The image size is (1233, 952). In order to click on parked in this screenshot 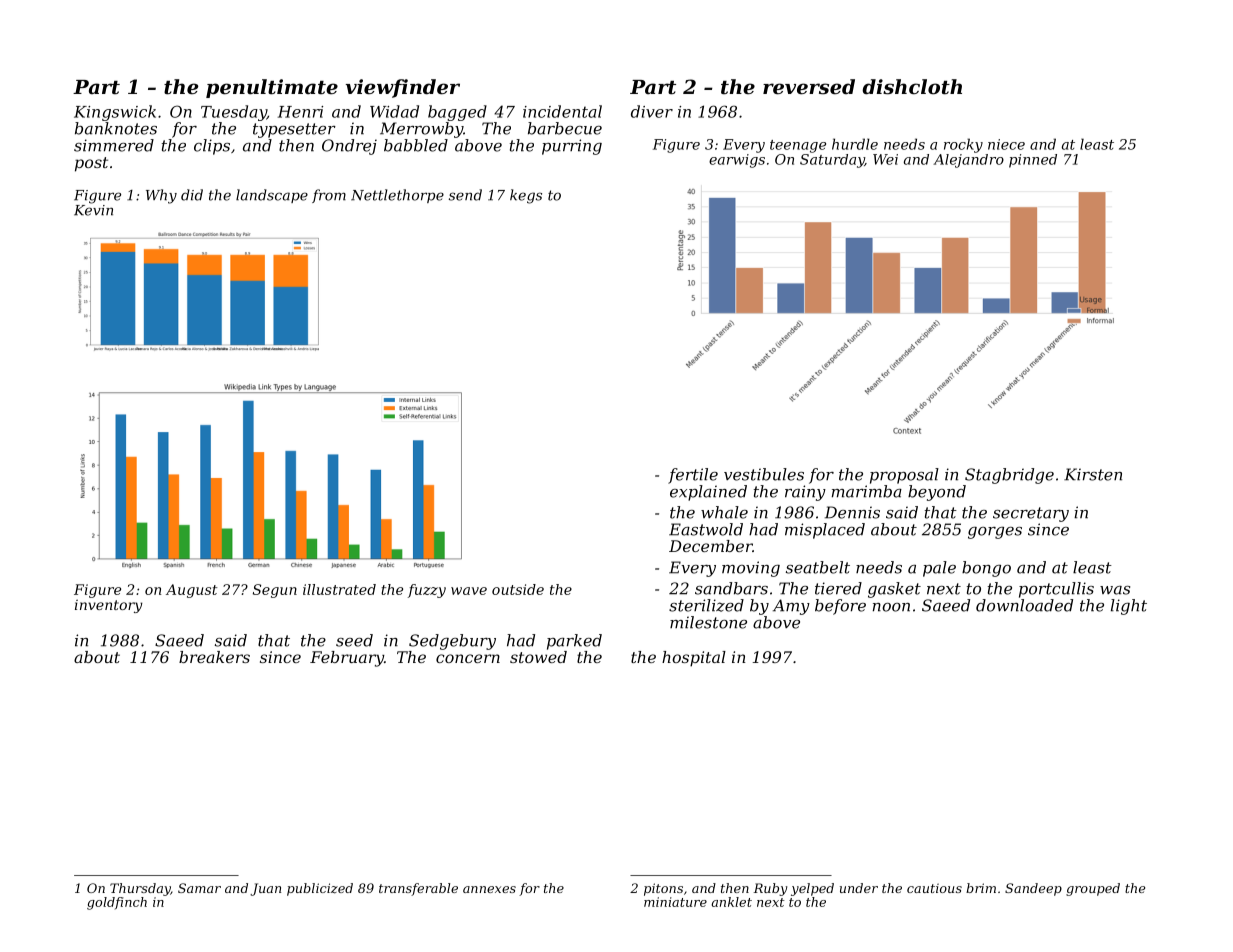, I will do `click(574, 642)`.
